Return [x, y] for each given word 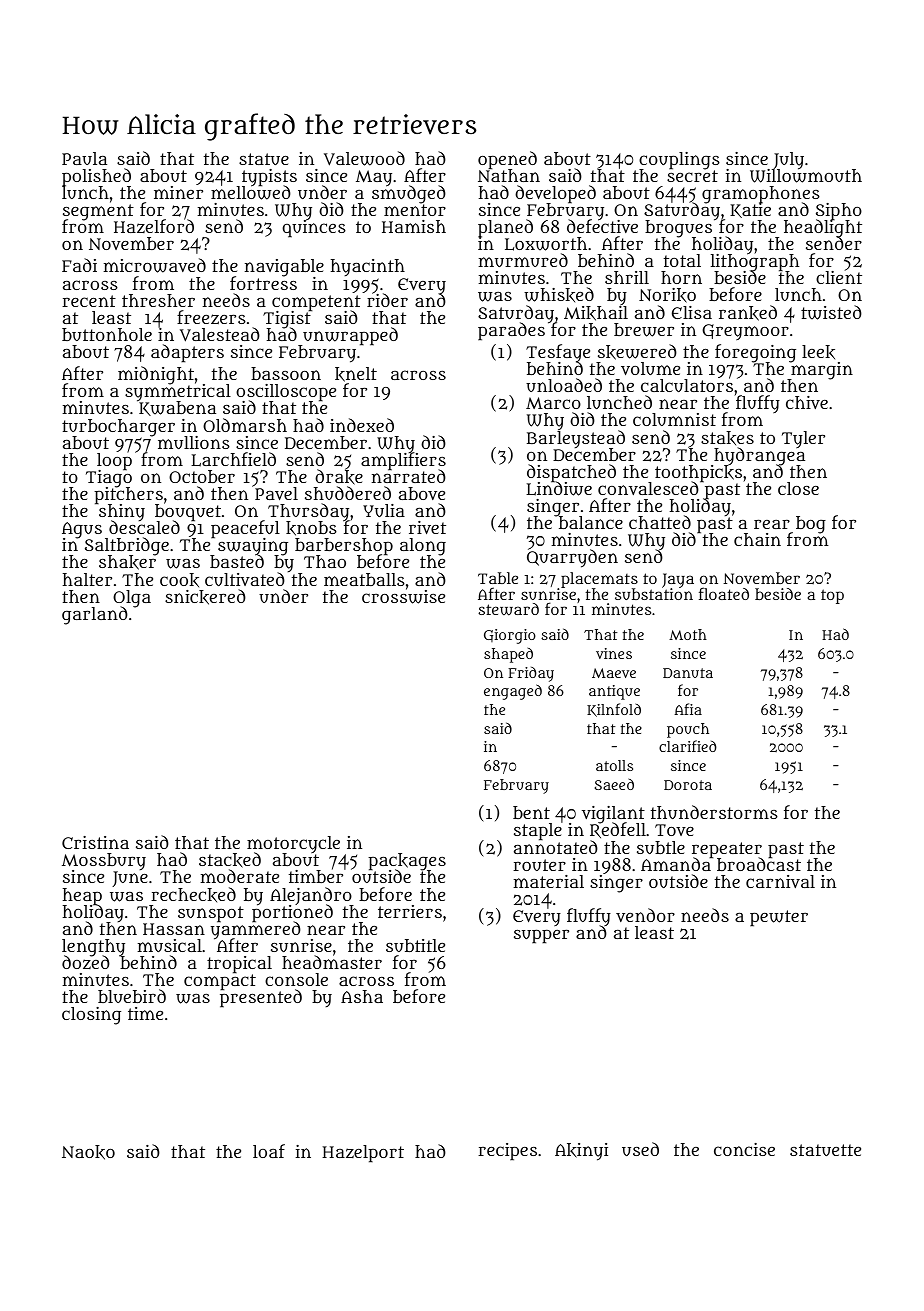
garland [95, 615]
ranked [748, 313]
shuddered [348, 493]
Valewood [364, 158]
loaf [269, 1151]
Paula [84, 158]
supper [541, 937]
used [640, 1149]
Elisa [692, 312]
